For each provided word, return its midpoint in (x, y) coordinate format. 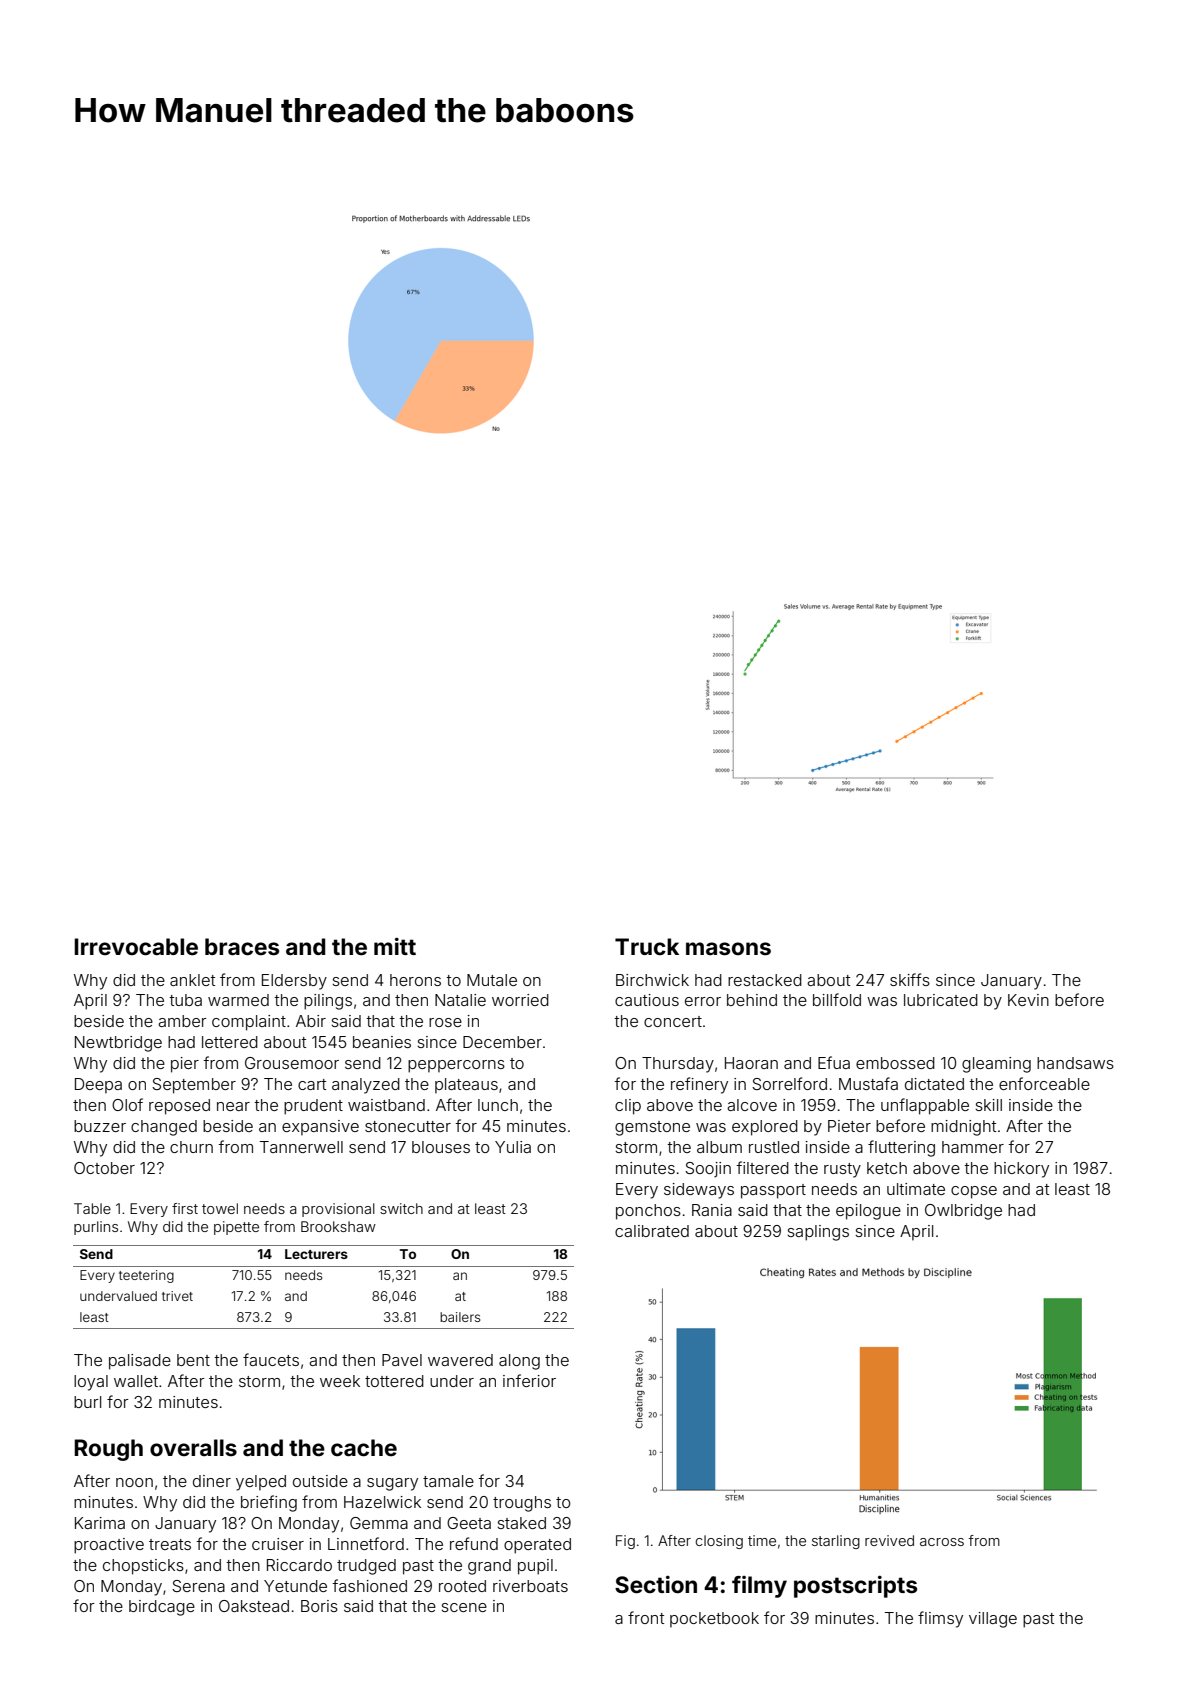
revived (889, 1540)
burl (87, 1402)
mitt (395, 946)
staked (521, 1523)
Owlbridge (963, 1212)
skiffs (910, 979)
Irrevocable (136, 947)
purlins (96, 1228)
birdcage (162, 1608)
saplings (818, 1233)
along (519, 1362)
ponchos (648, 1212)
